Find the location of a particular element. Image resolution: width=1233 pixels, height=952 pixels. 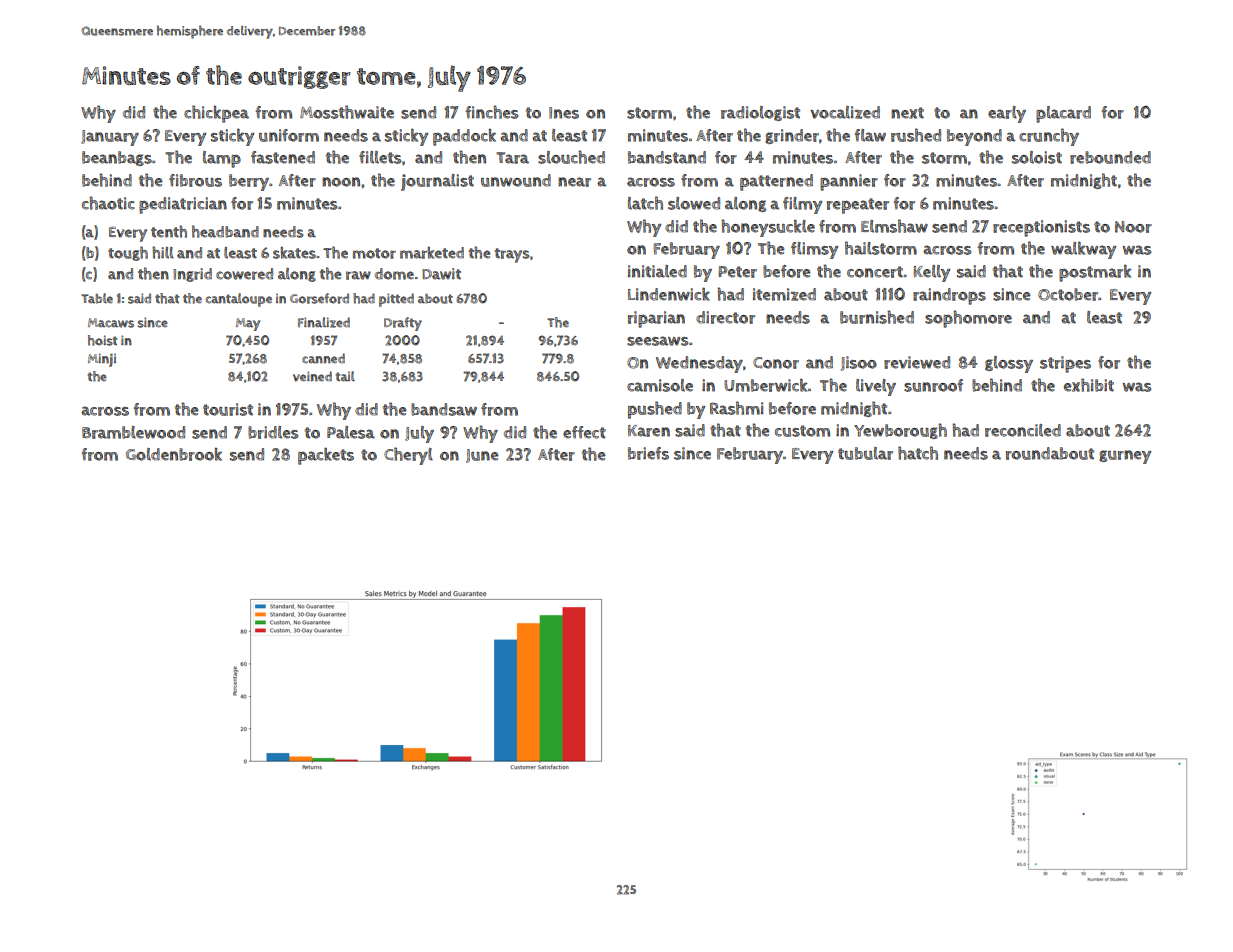

tail is located at coordinates (345, 376).
